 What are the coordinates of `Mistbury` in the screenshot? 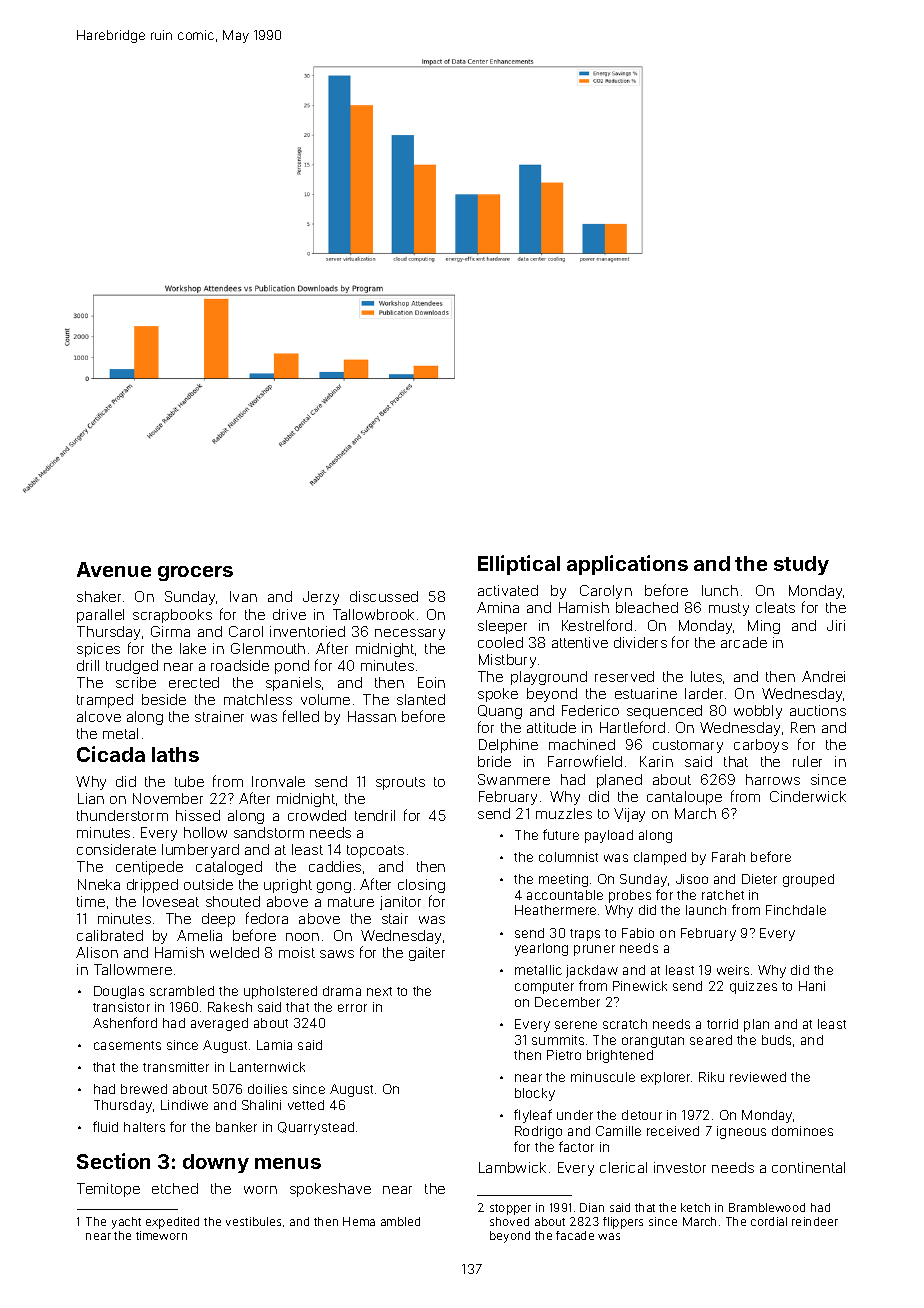 It's located at (507, 661).
